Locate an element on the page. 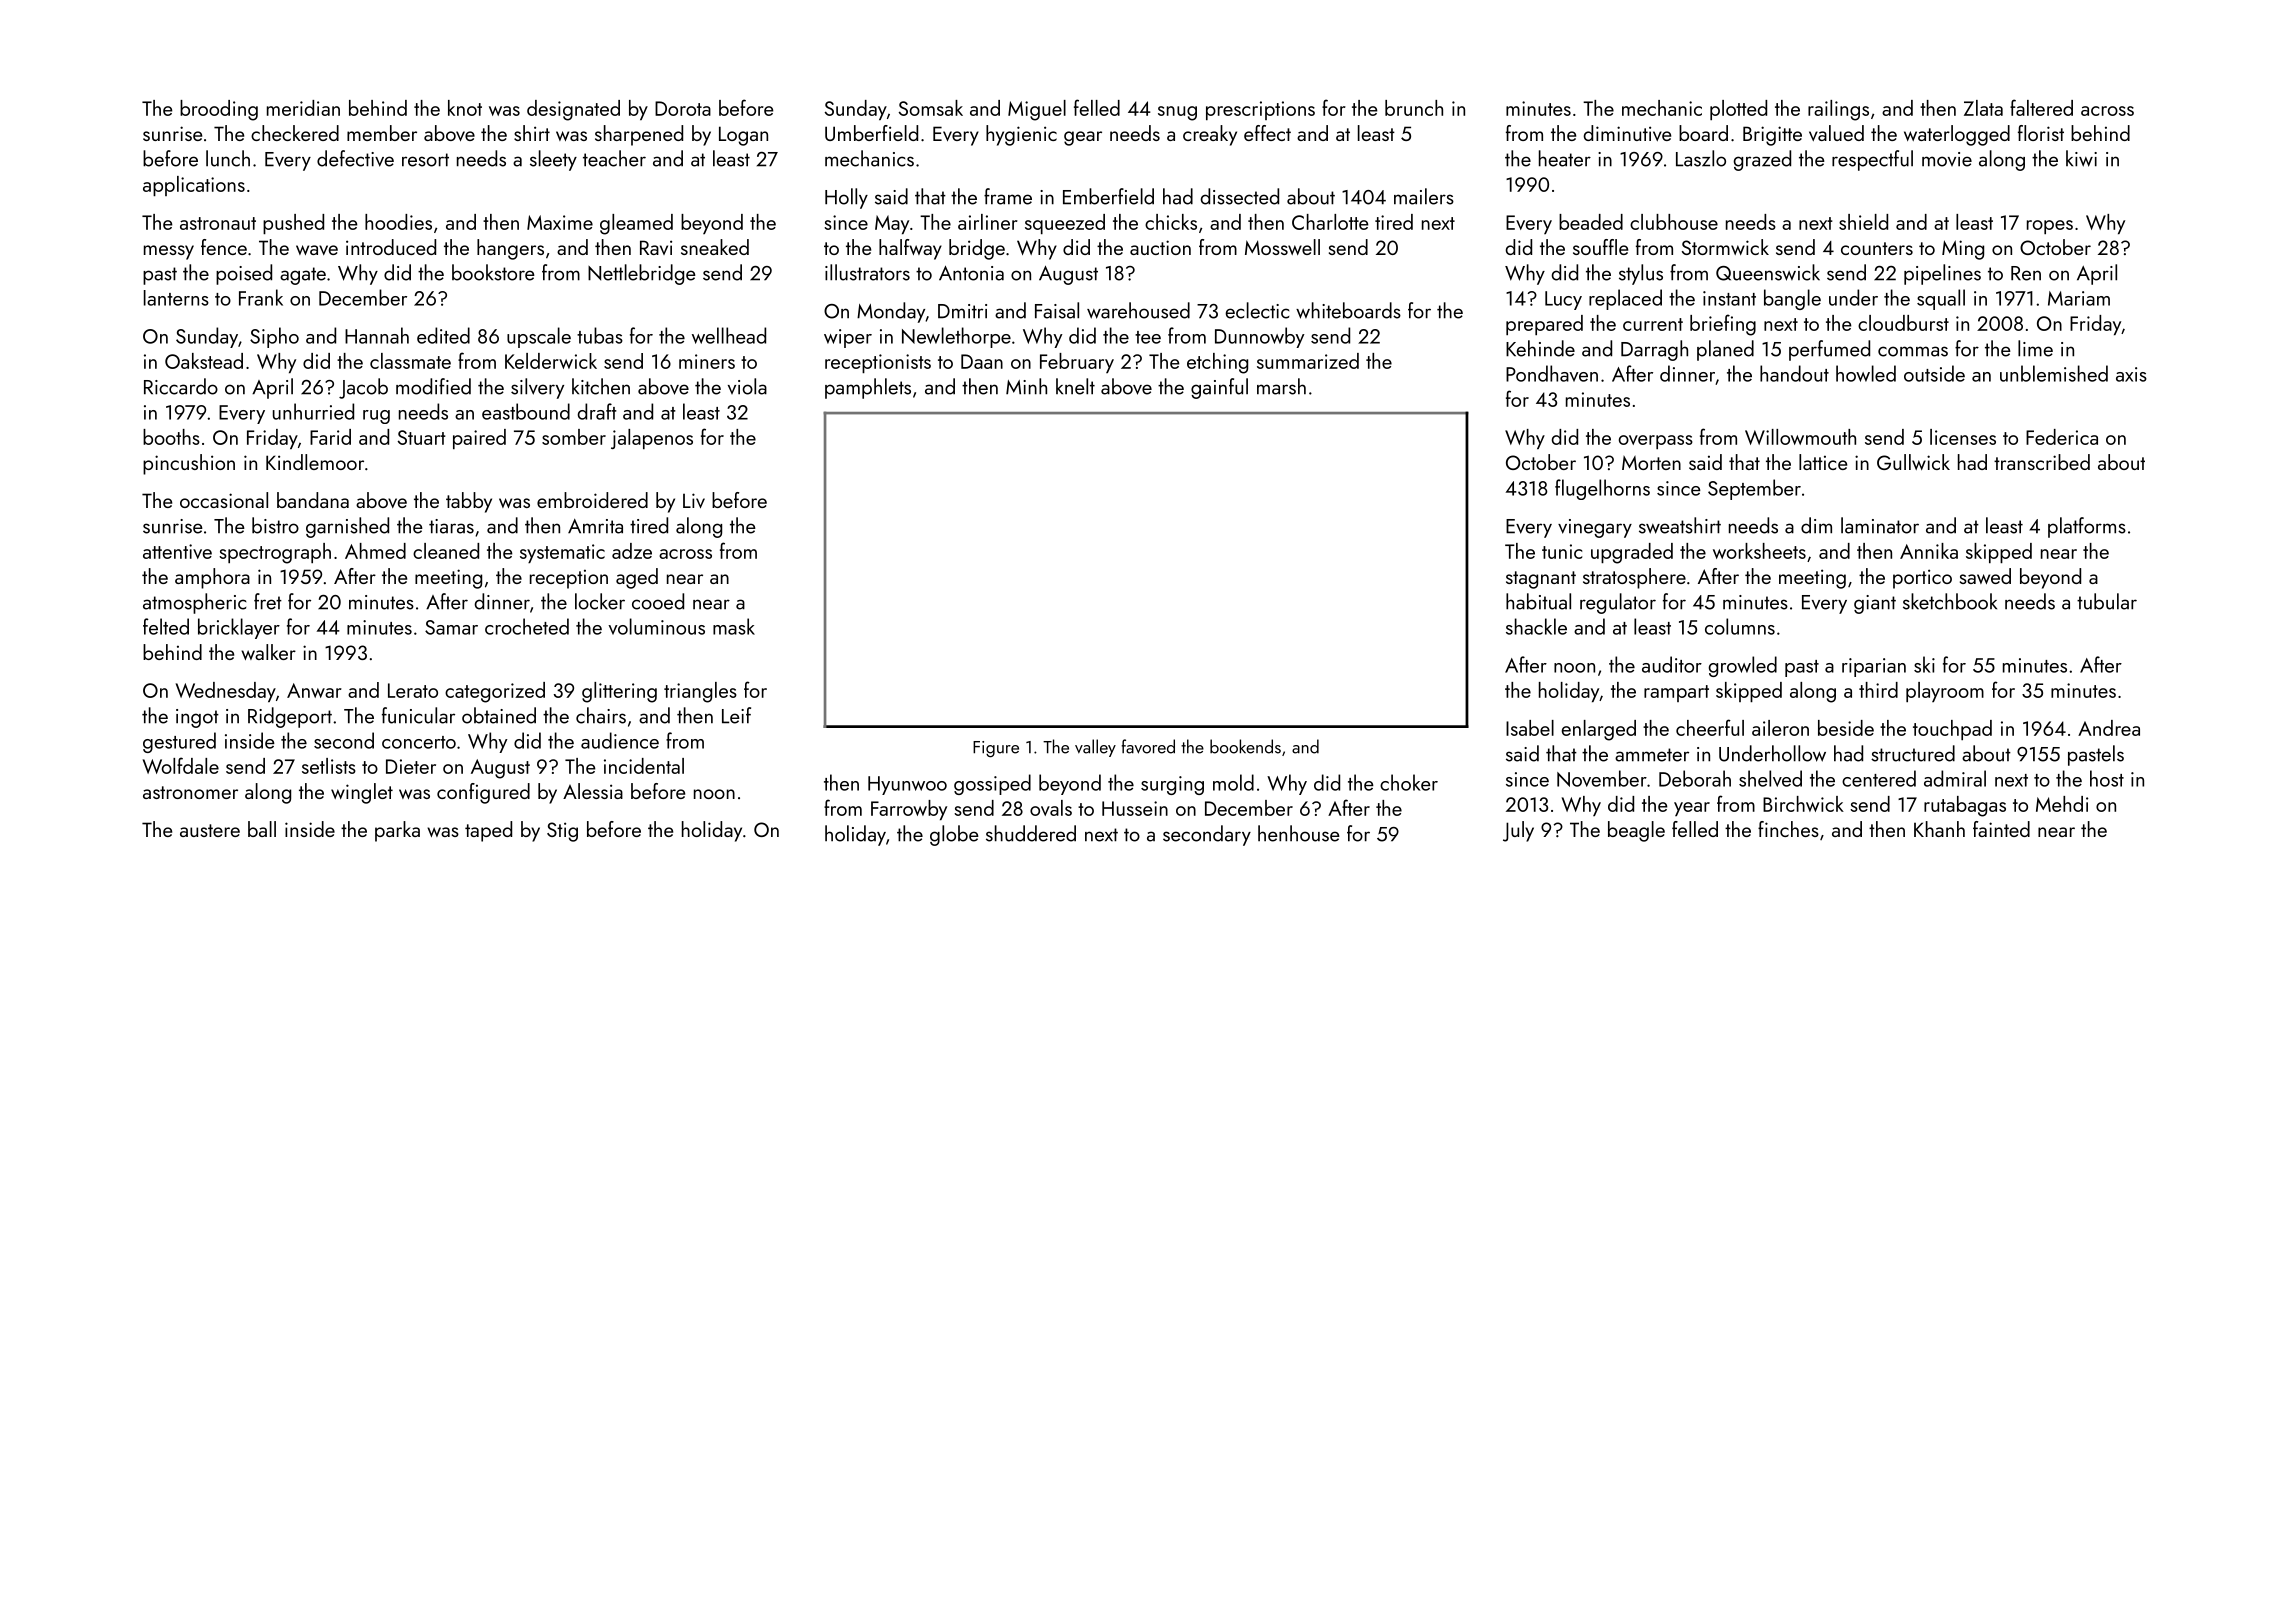 This document has width=2292, height=1620. Logan is located at coordinates (743, 136).
